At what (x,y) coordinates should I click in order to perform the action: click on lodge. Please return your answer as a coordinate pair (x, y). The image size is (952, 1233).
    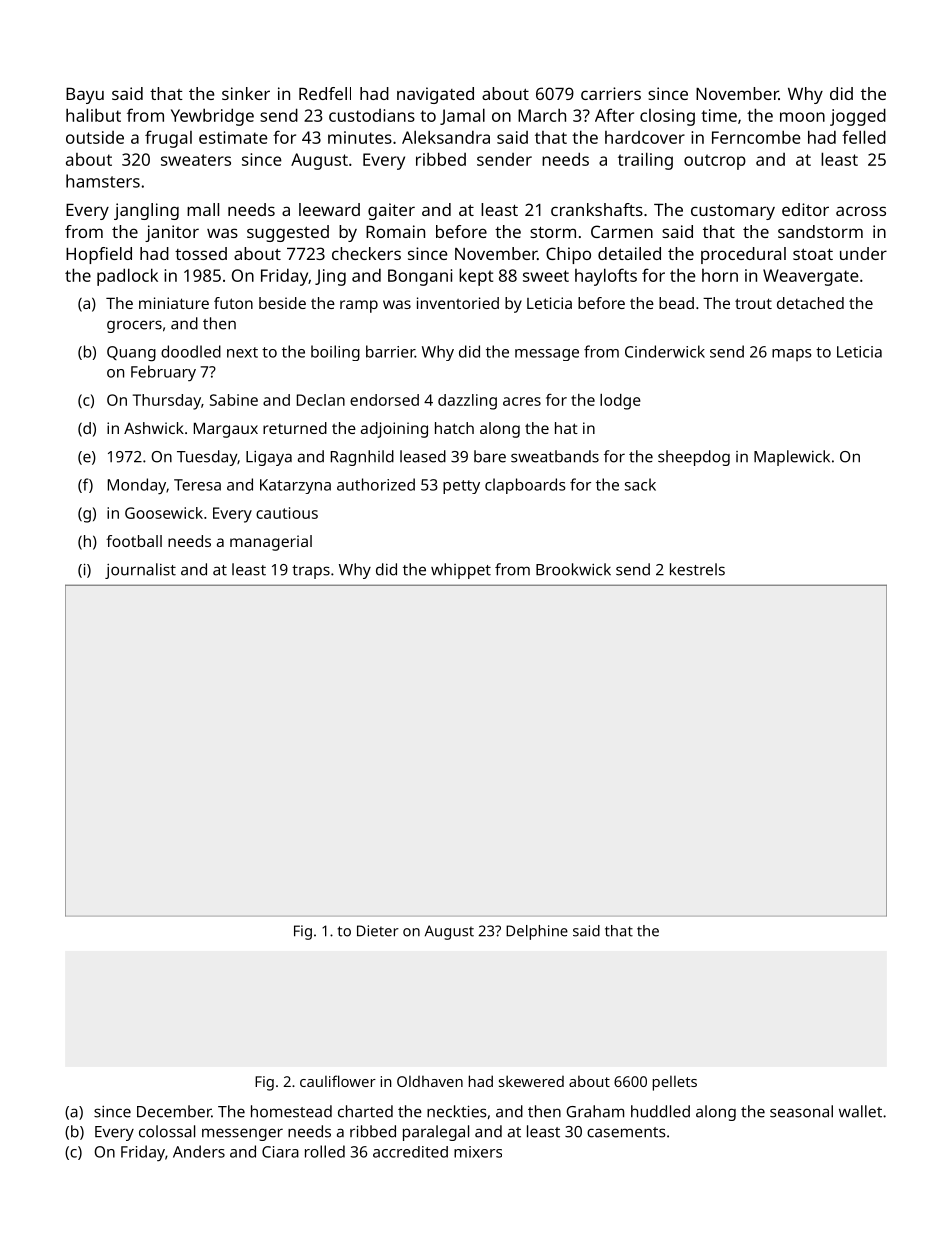
    Looking at the image, I should click on (620, 402).
